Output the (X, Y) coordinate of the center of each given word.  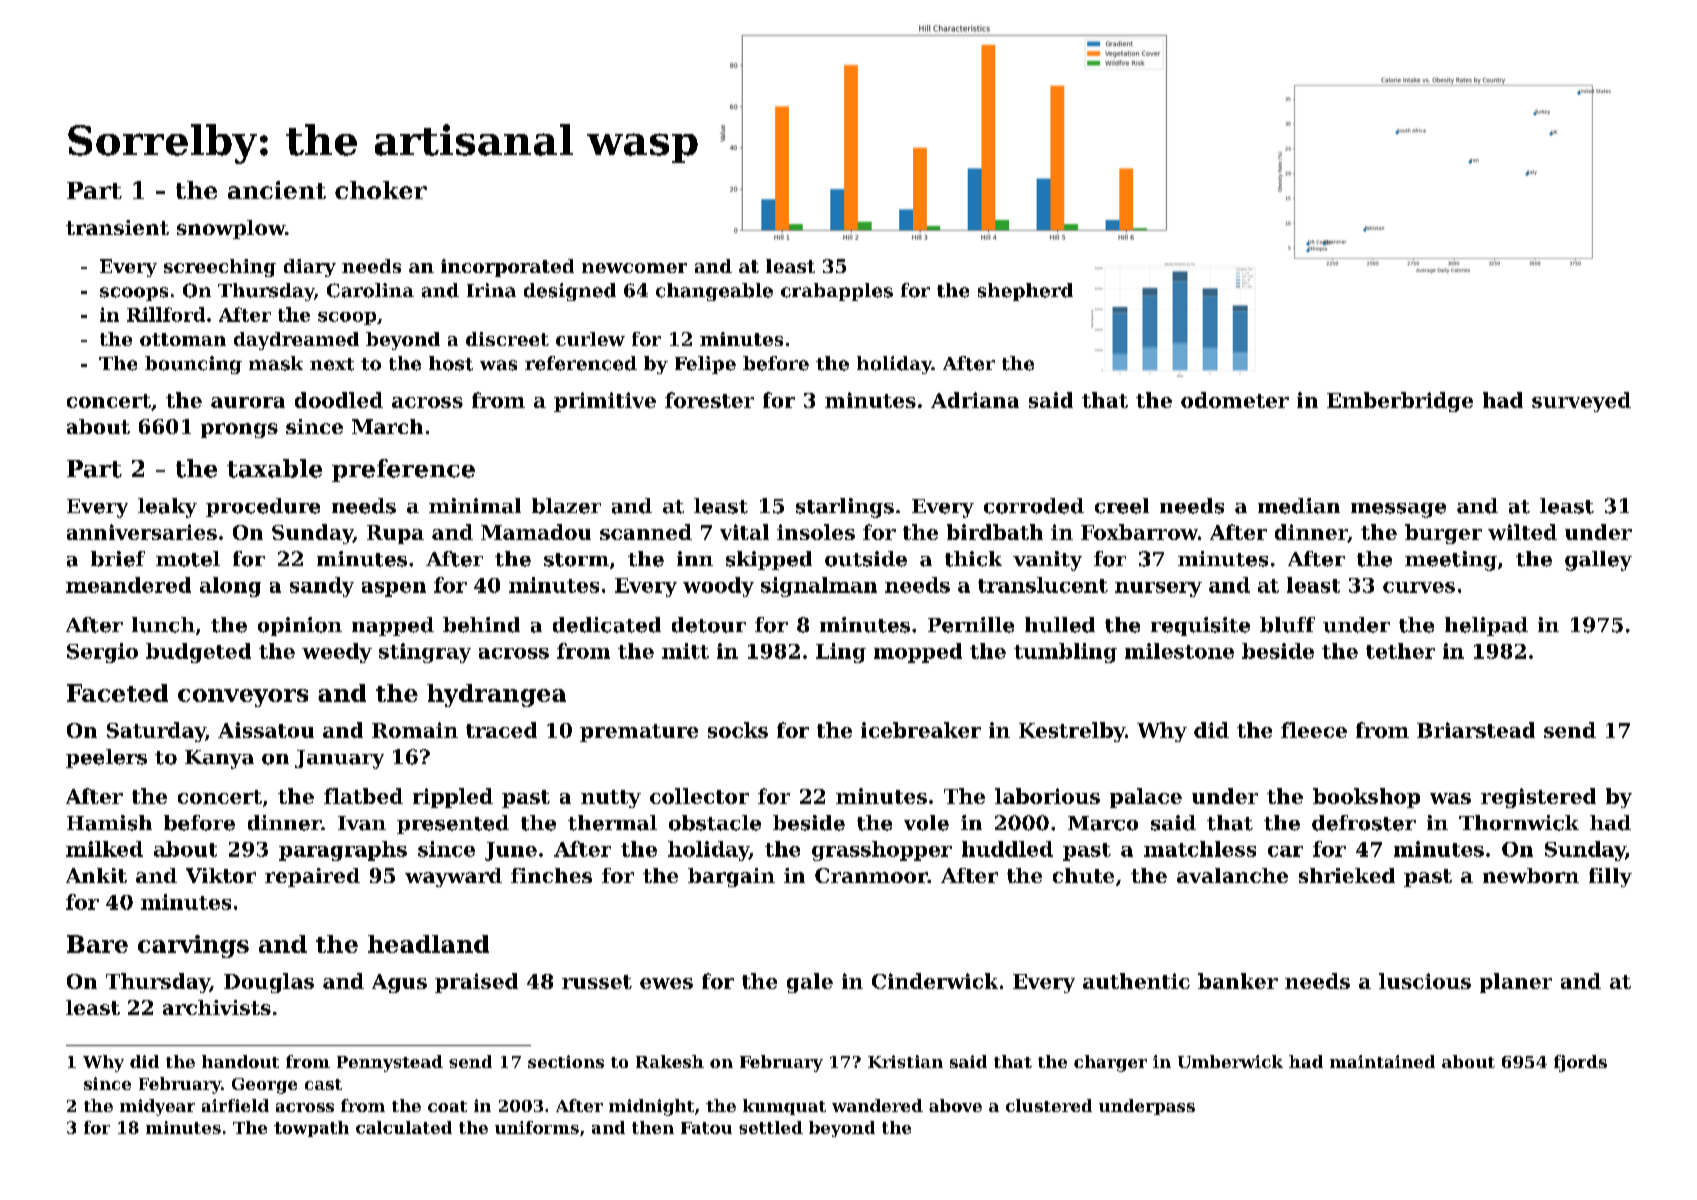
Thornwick (1519, 823)
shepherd (1025, 292)
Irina (491, 290)
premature (639, 733)
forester (709, 400)
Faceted (117, 693)
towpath (311, 1129)
